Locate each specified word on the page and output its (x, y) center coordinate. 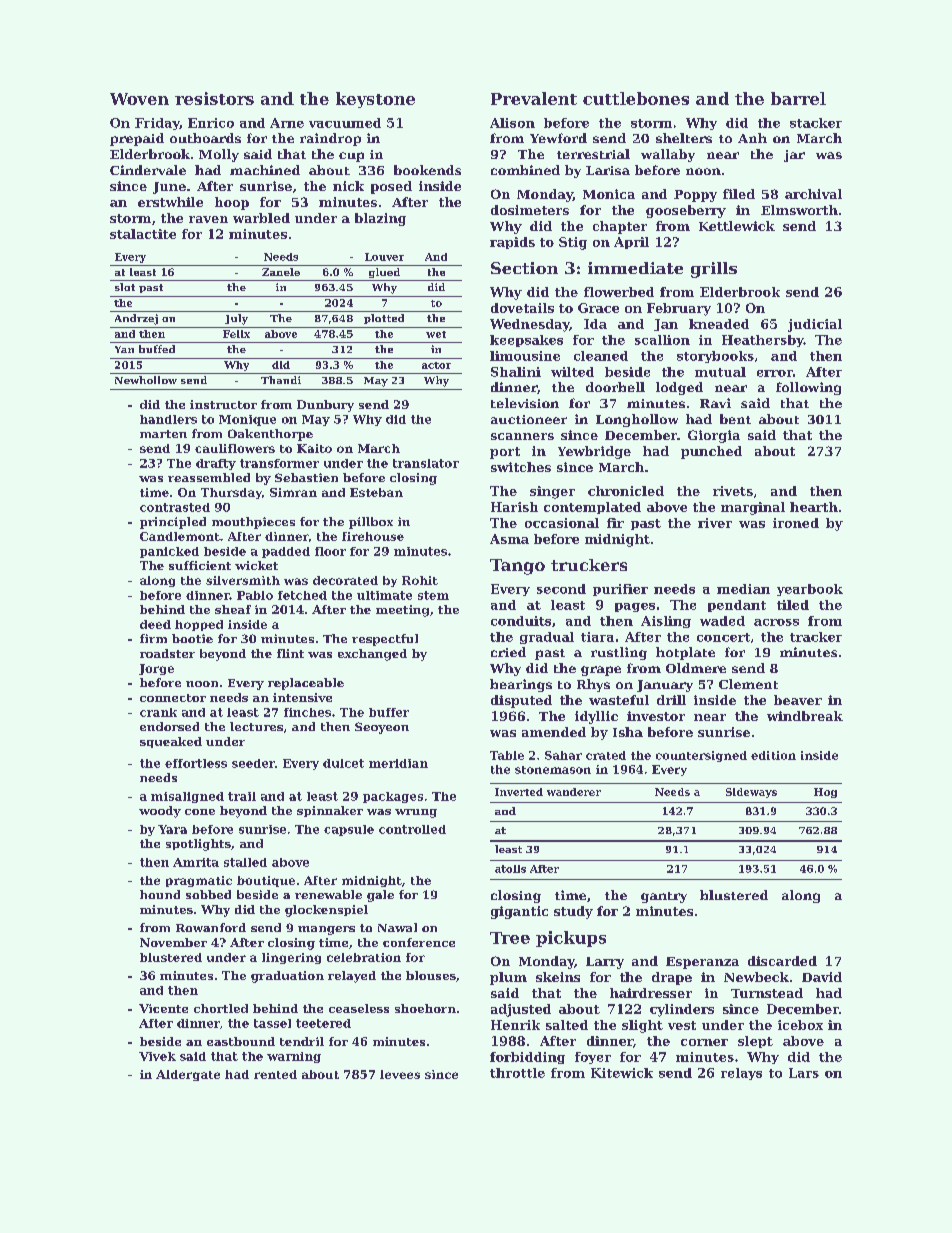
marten (163, 434)
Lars (804, 1073)
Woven (139, 99)
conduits (521, 621)
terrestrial (593, 154)
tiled (793, 605)
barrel (798, 98)
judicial (815, 325)
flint (290, 653)
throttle (517, 1073)
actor (436, 365)
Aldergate (188, 1075)
